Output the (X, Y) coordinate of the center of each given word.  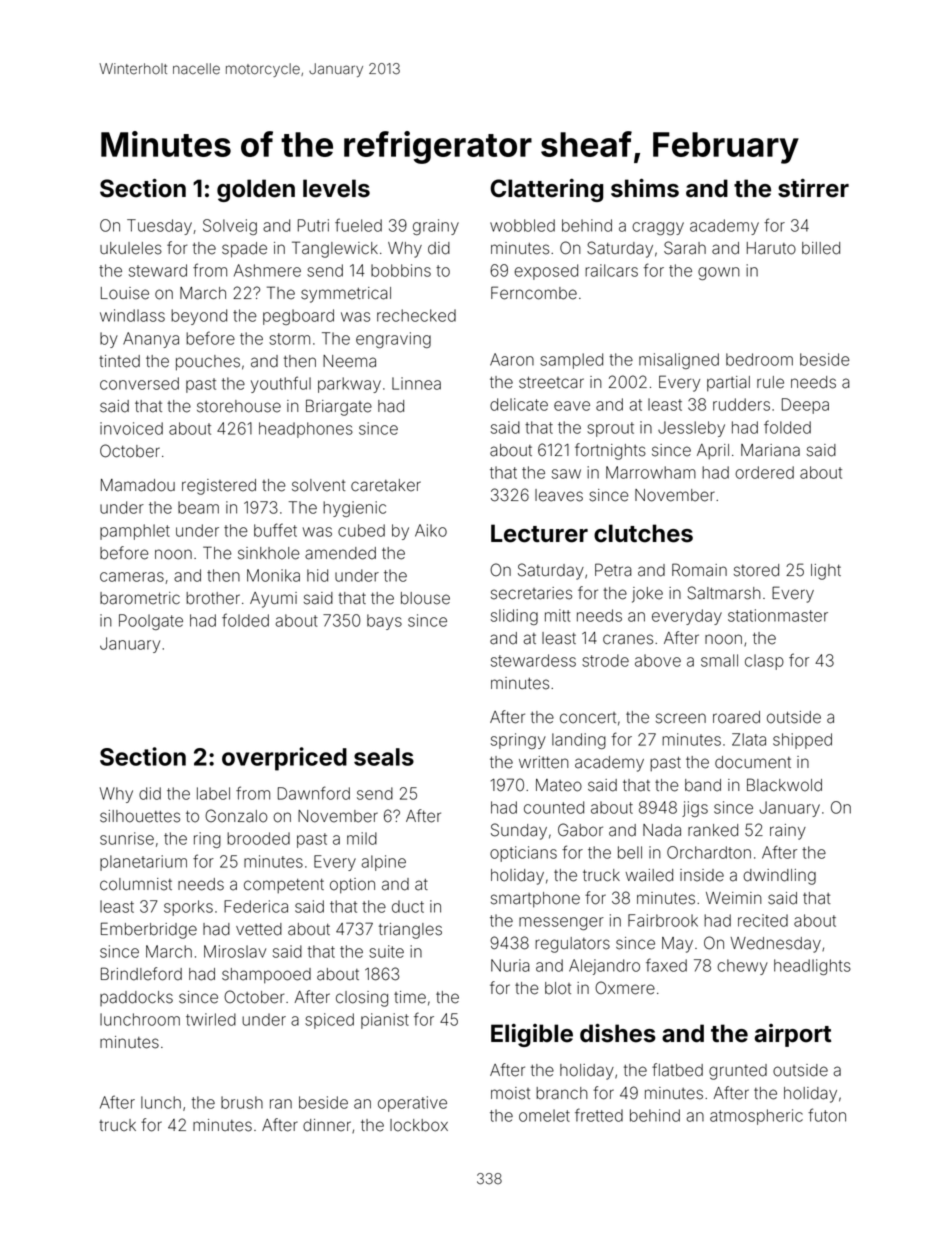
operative (412, 1104)
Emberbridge (149, 930)
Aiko (431, 530)
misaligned (679, 361)
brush (242, 1102)
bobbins (401, 270)
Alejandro (604, 967)
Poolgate (151, 622)
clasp (764, 662)
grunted (738, 1072)
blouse (425, 598)
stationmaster (778, 615)
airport (792, 1035)
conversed (139, 383)
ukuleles (131, 248)
